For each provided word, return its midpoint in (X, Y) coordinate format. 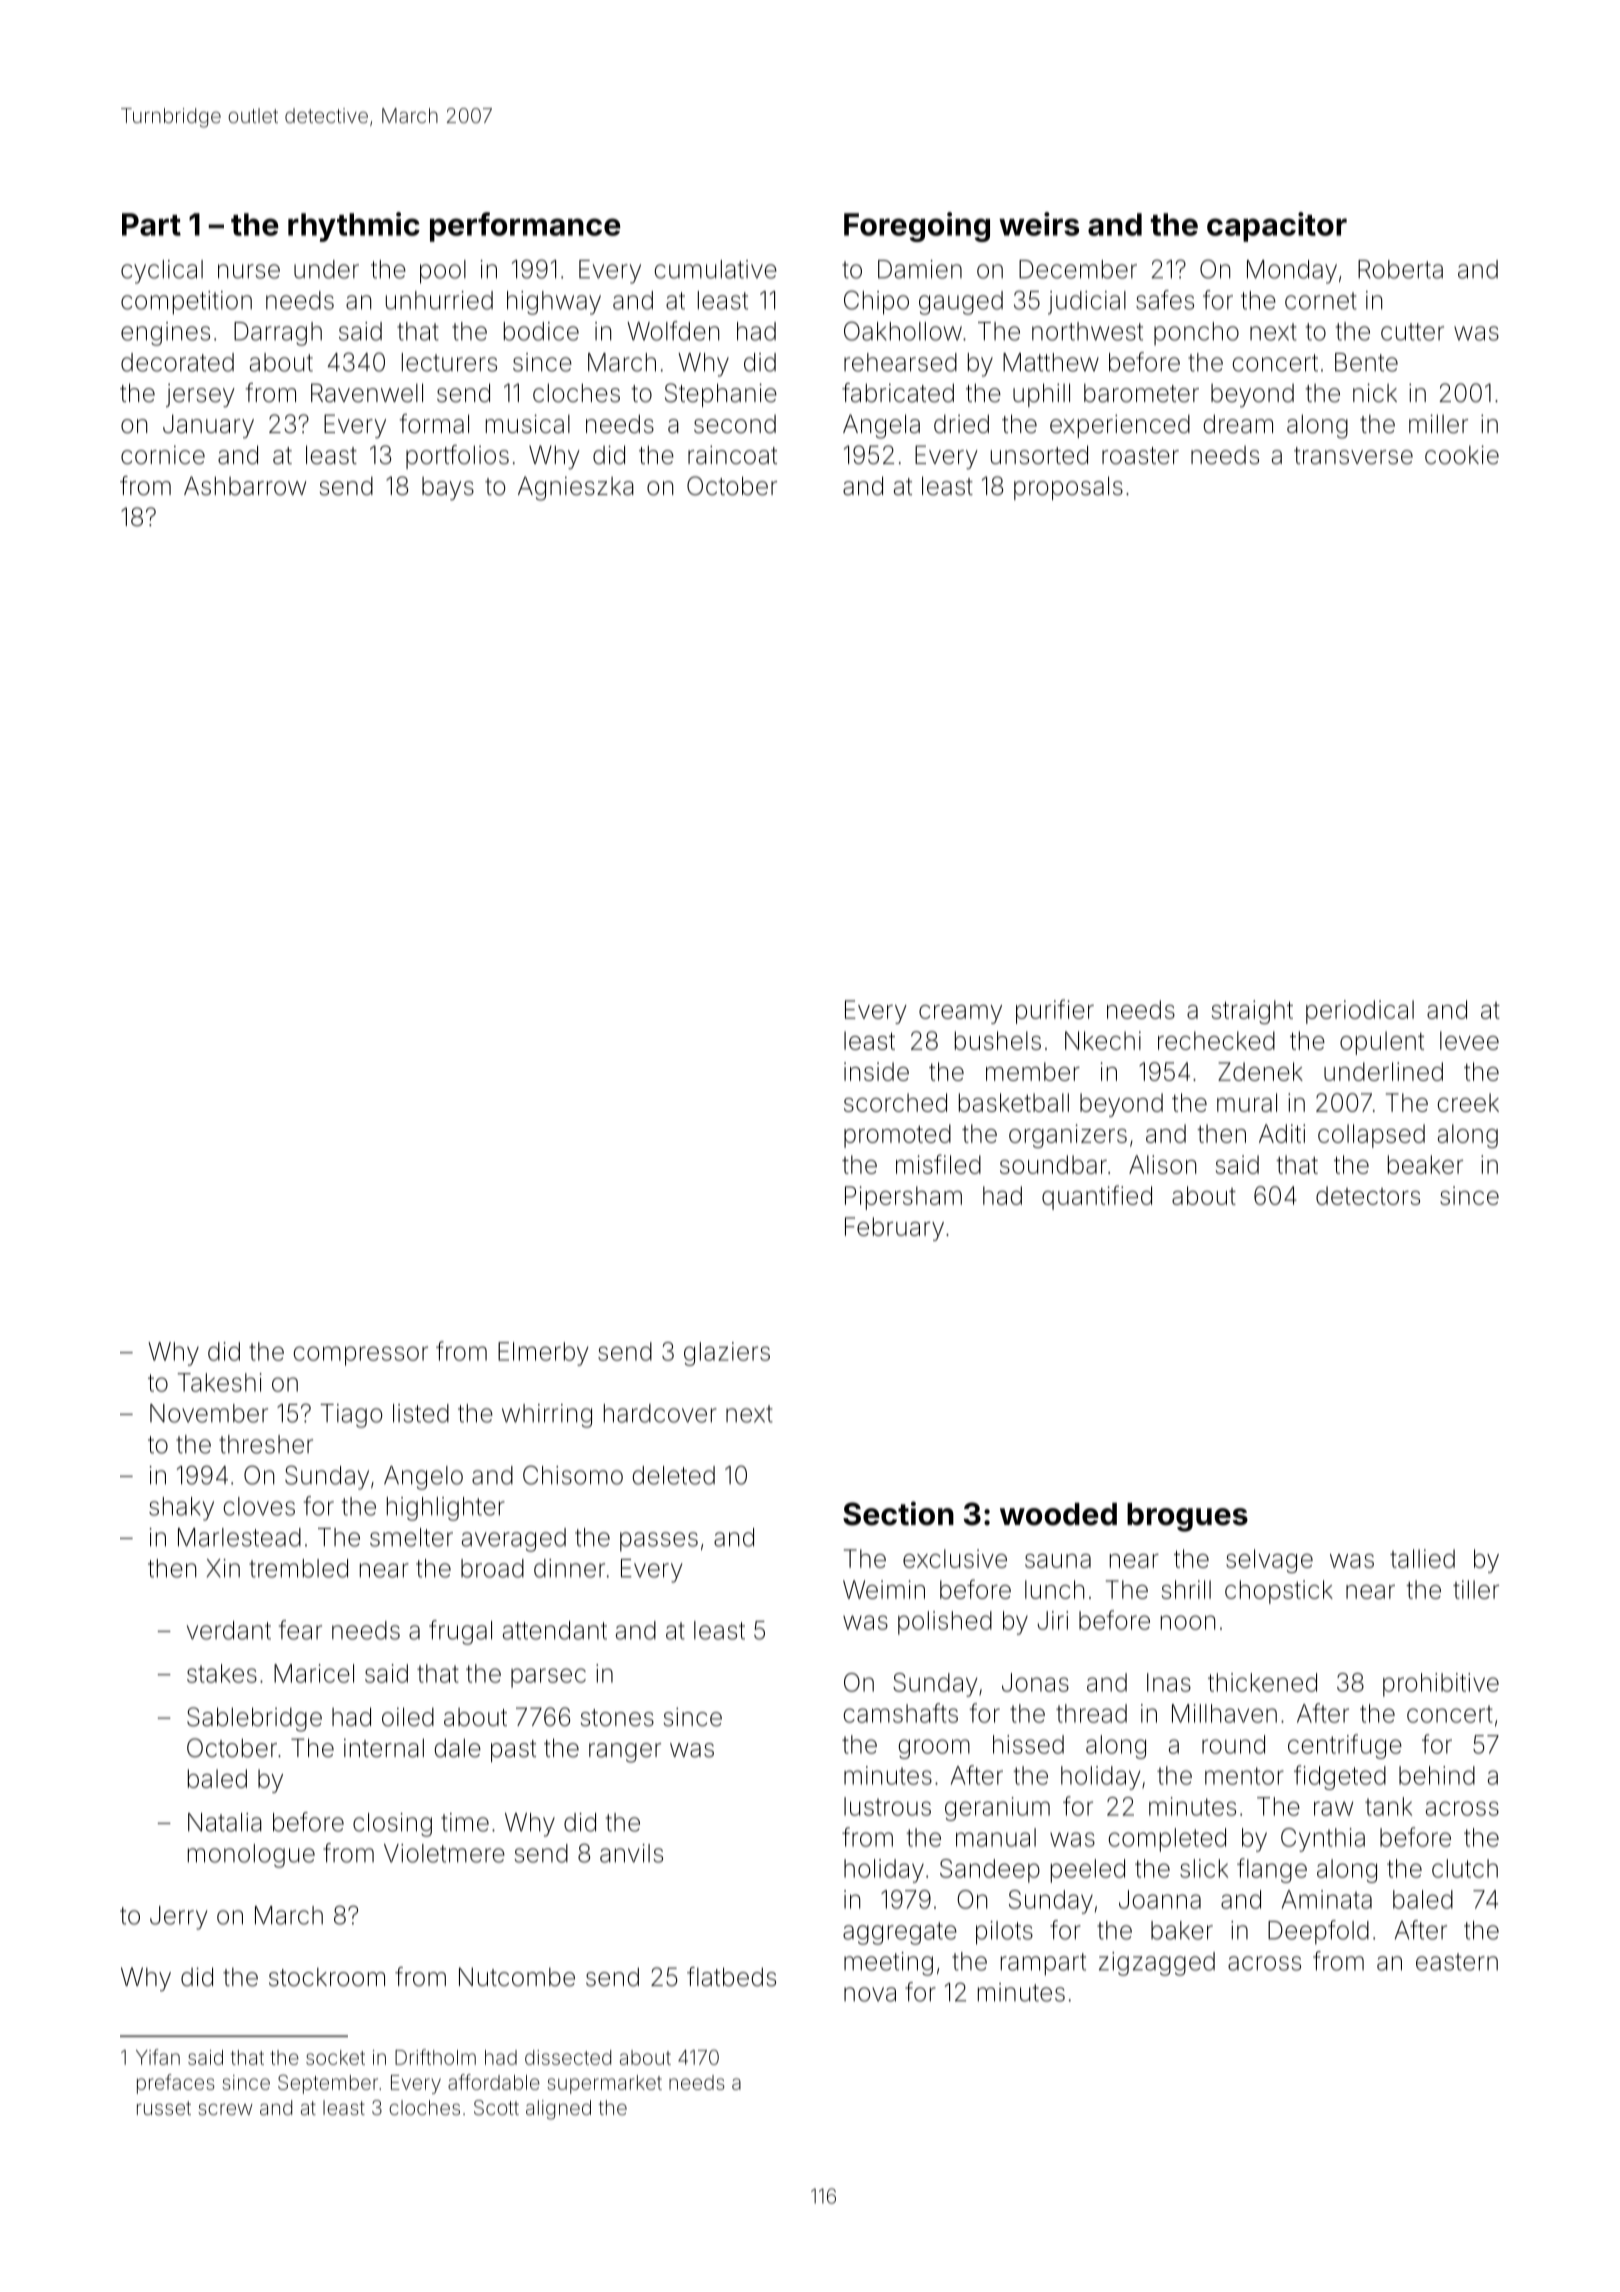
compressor (360, 1356)
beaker (1425, 1164)
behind (1437, 1775)
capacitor (1277, 227)
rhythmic (354, 227)
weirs (1039, 224)
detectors (1368, 1195)
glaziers (727, 1354)
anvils (631, 1853)
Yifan (158, 2057)
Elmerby (543, 1354)
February (894, 1229)
